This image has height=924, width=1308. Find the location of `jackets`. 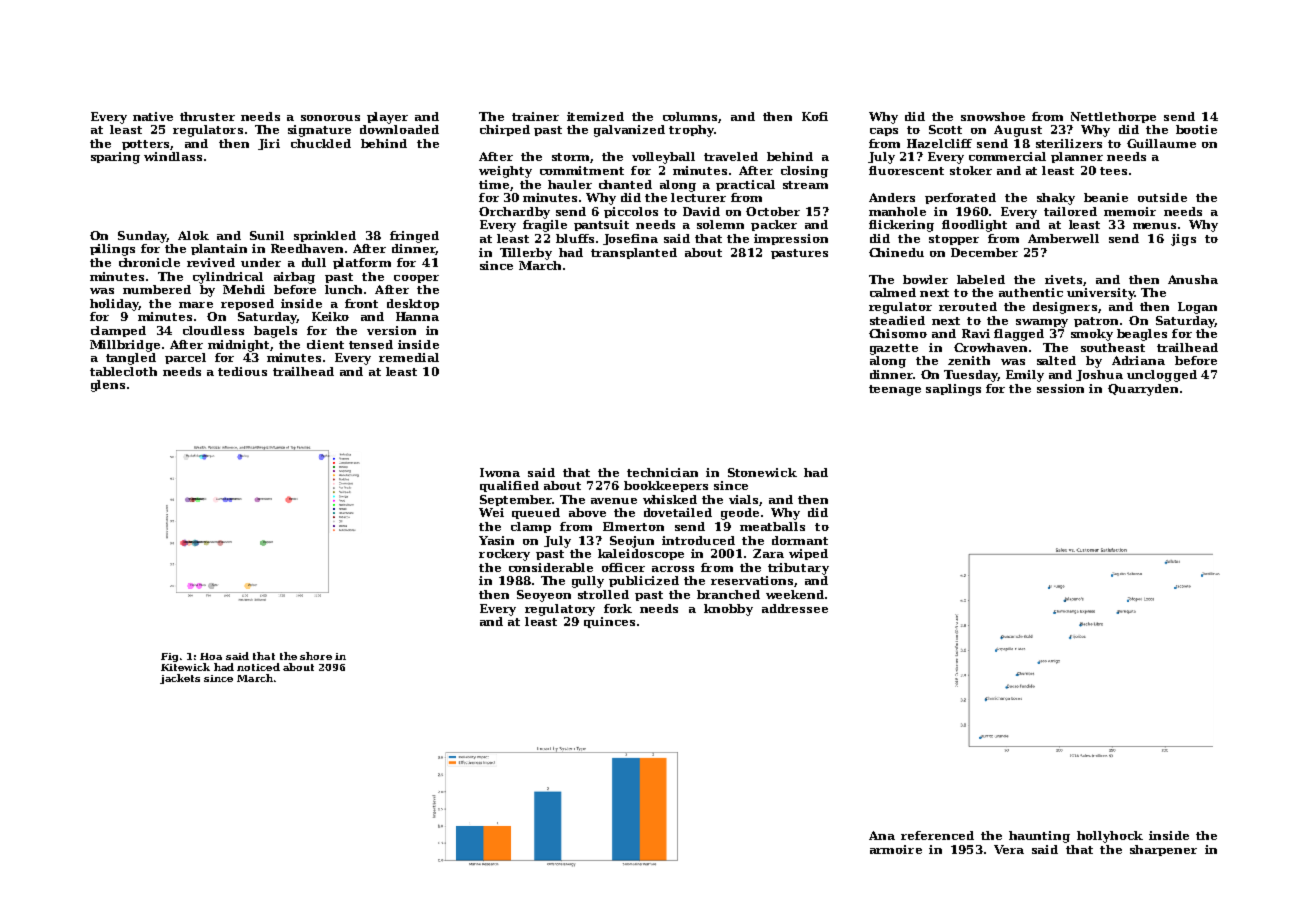

jackets is located at coordinates (180, 679).
